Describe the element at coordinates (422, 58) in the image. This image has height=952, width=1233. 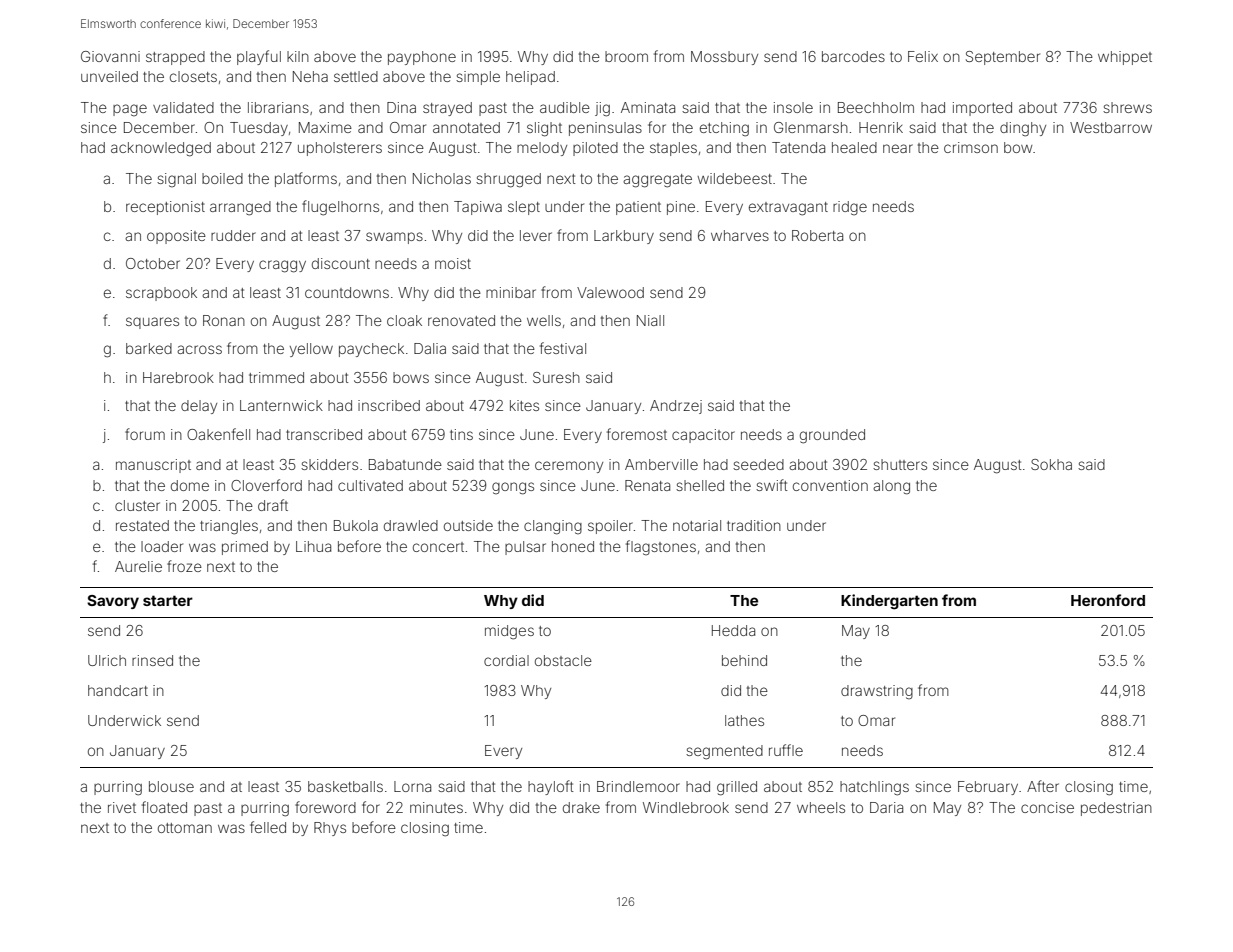
I see `payphone` at that location.
